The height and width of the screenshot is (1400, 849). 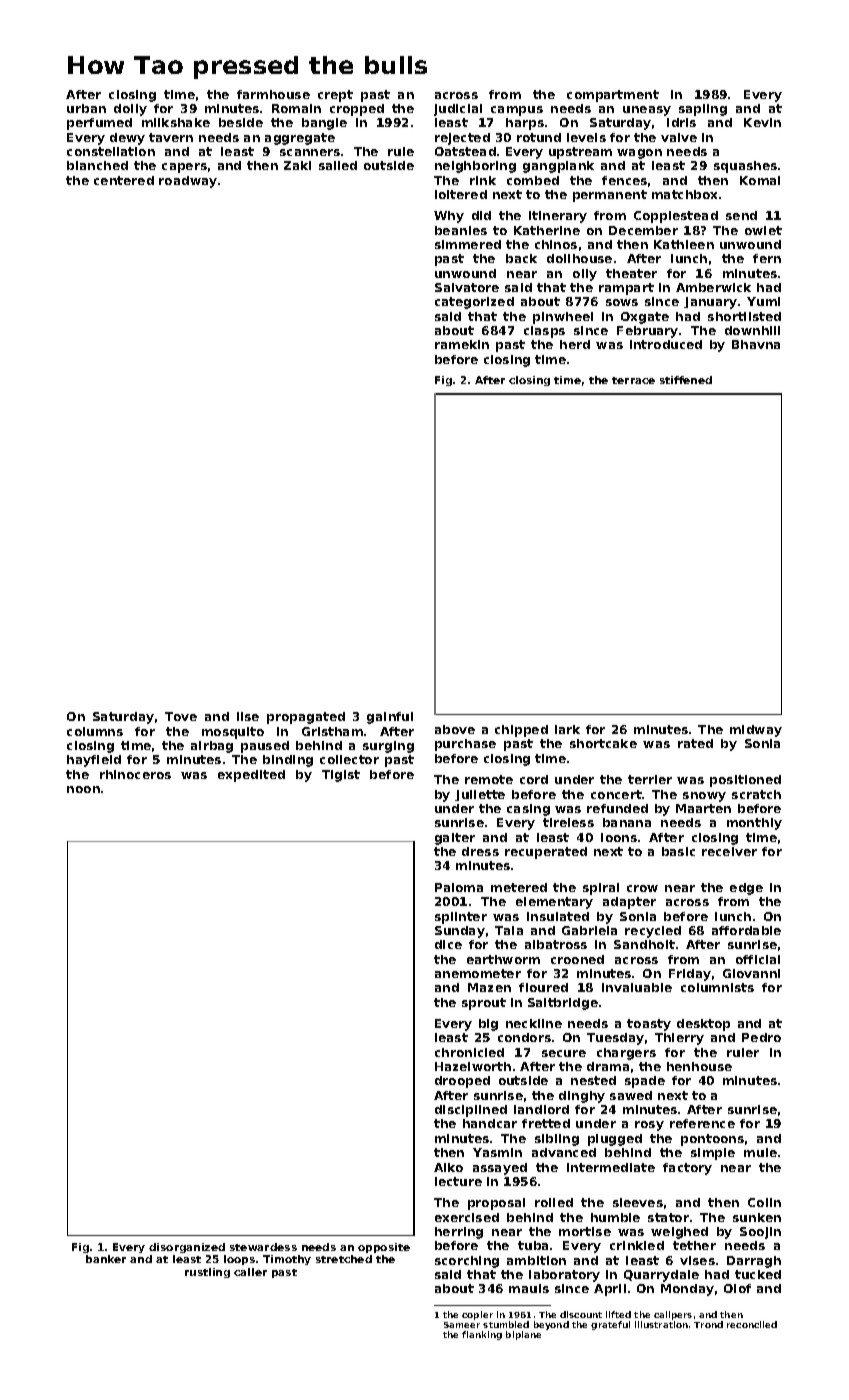 I want to click on elementary, so click(x=554, y=903).
